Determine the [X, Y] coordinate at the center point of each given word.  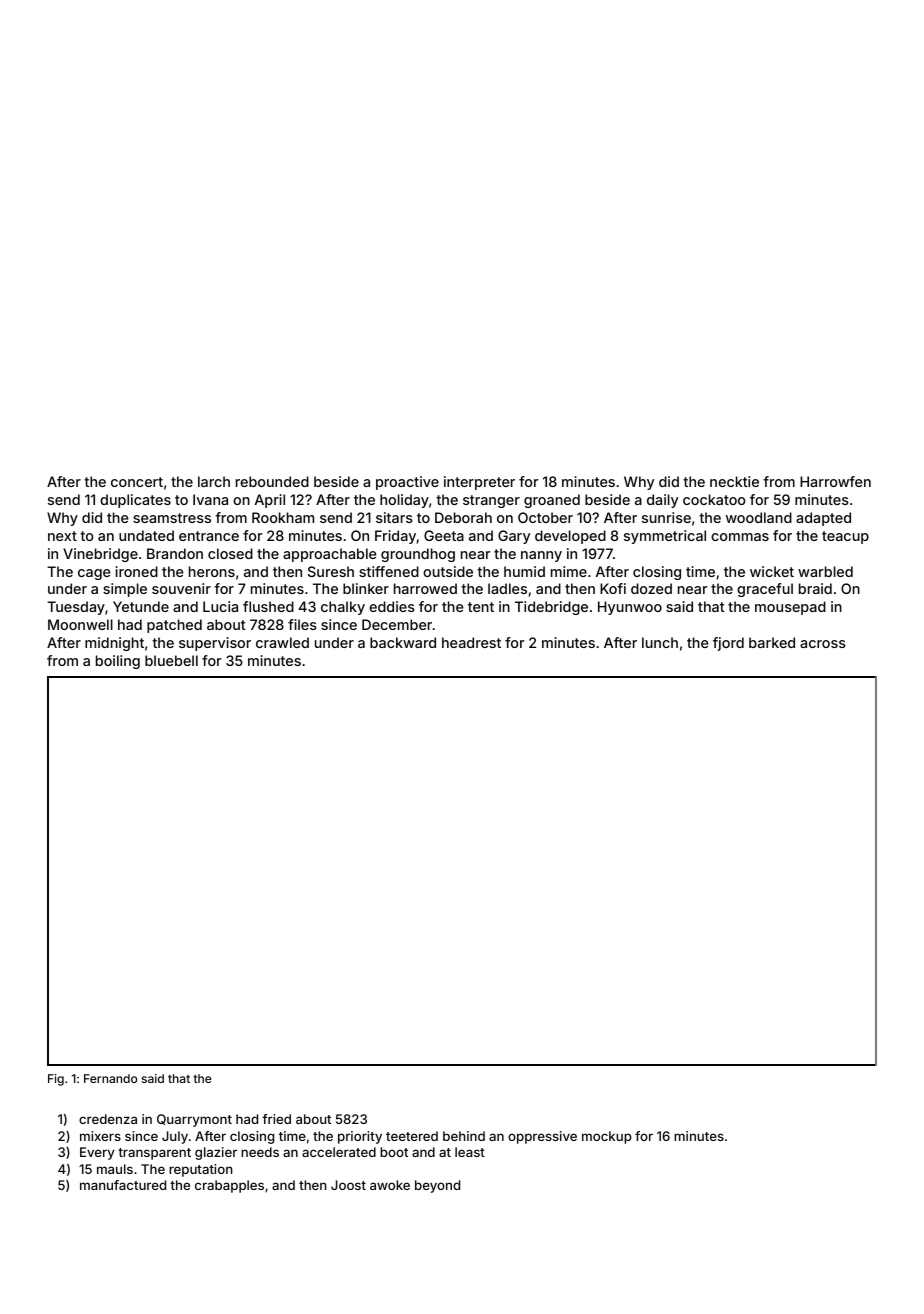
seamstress [172, 518]
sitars [394, 517]
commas [740, 537]
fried [276, 1119]
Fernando [110, 1078]
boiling [118, 662]
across [823, 644]
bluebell [171, 660]
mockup [607, 1137]
